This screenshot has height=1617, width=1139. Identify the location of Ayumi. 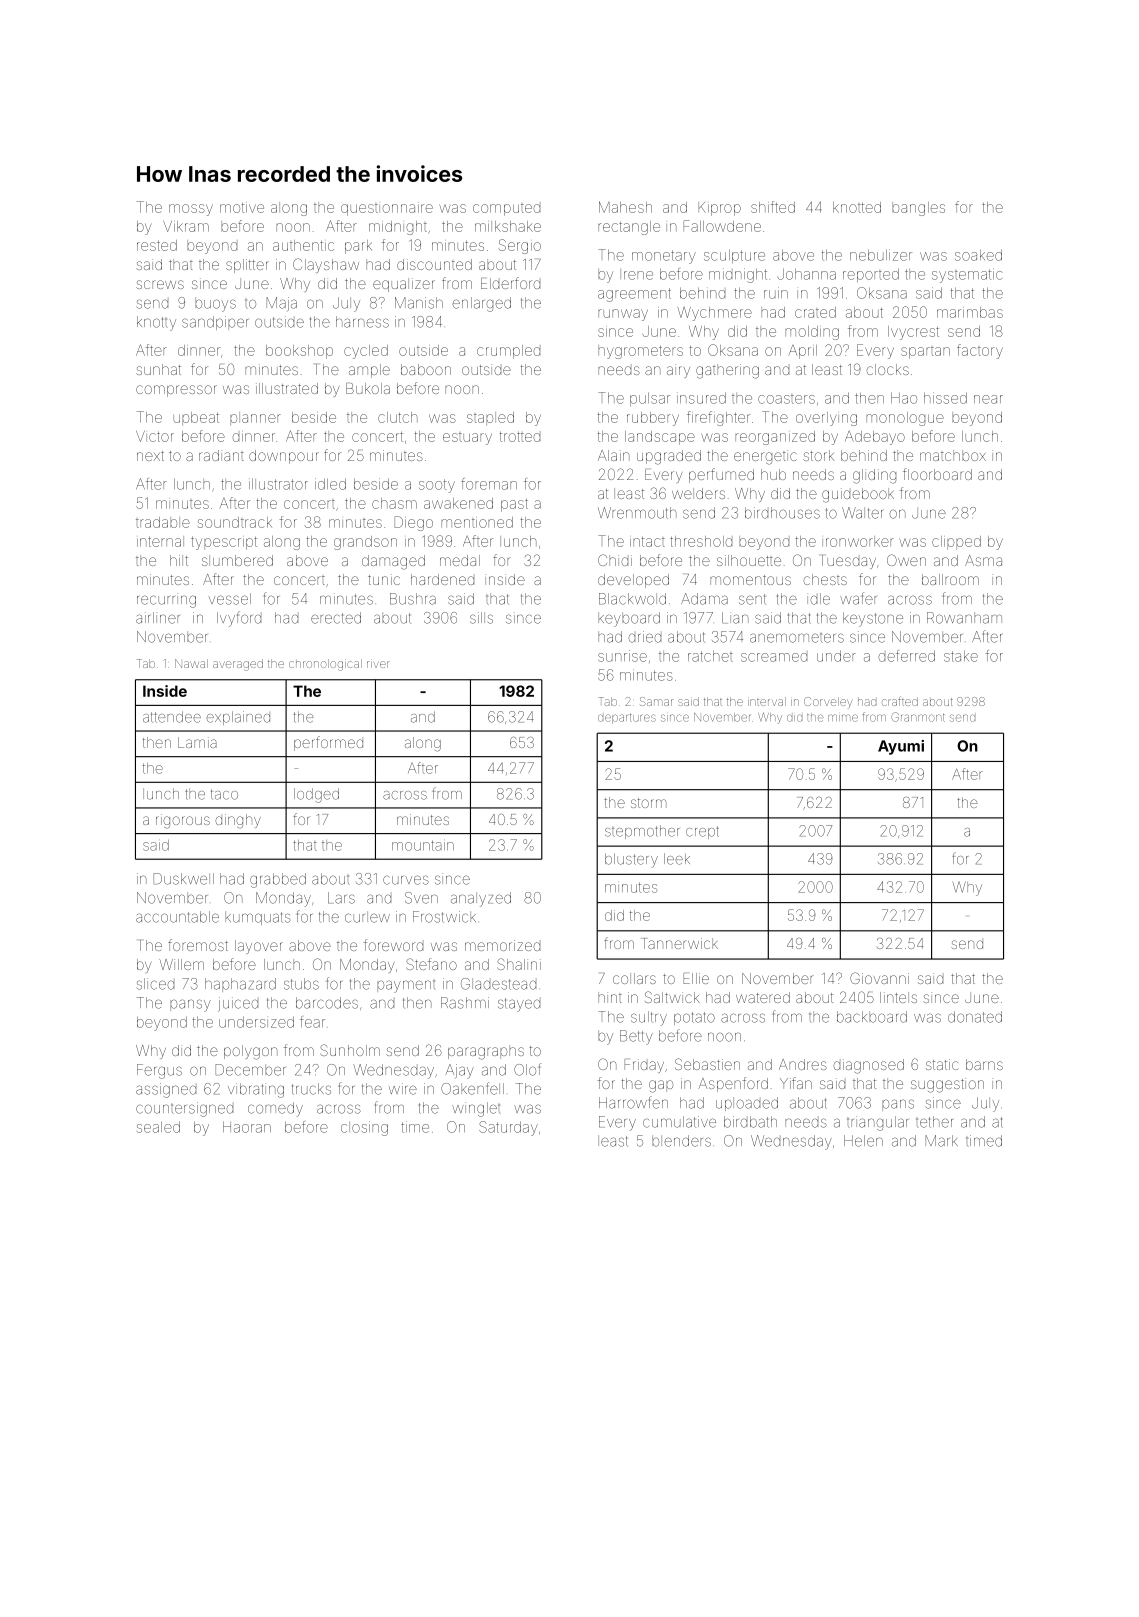
(901, 747).
